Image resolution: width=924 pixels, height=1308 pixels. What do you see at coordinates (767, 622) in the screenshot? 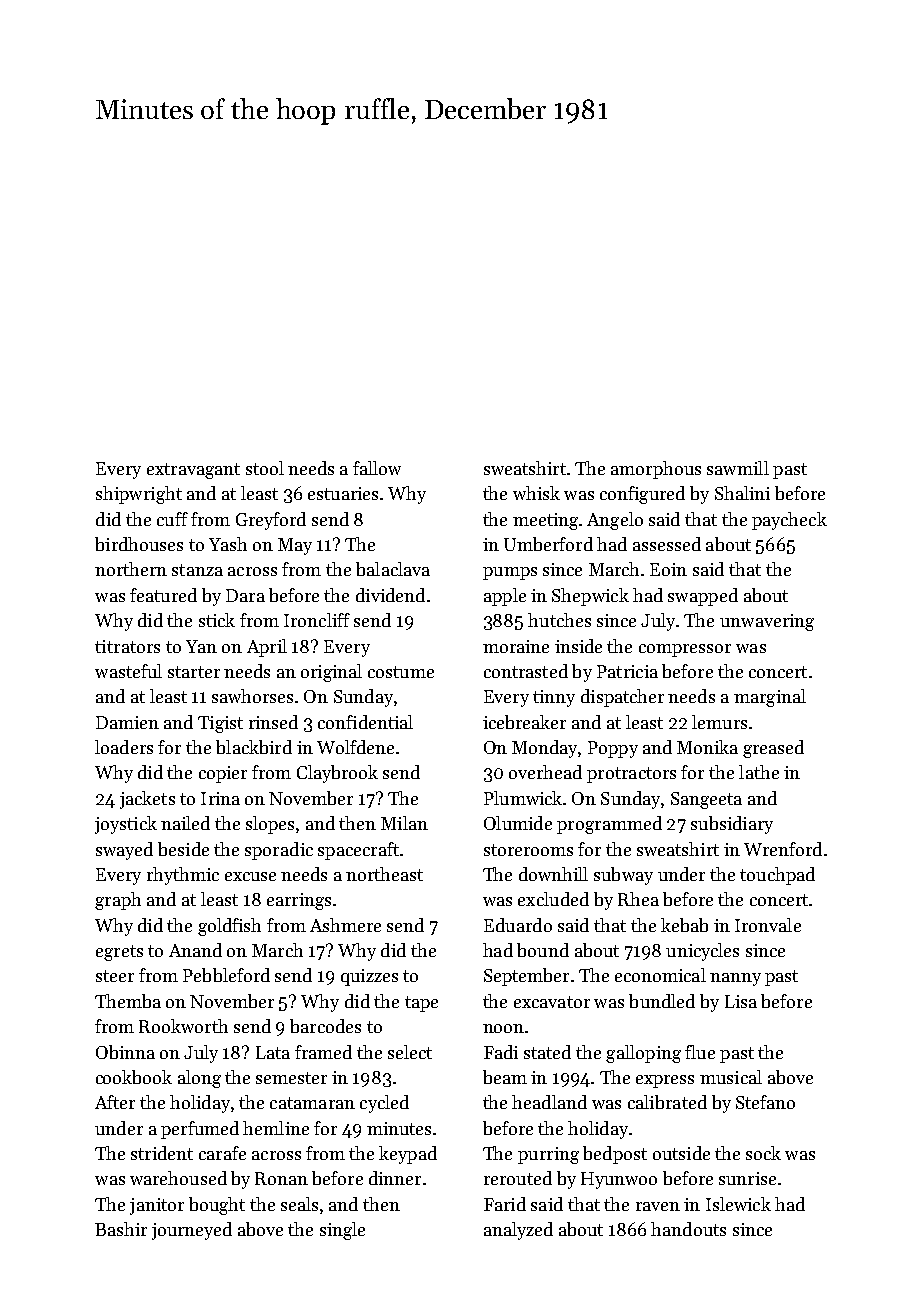
I see `unwavering` at bounding box center [767, 622].
